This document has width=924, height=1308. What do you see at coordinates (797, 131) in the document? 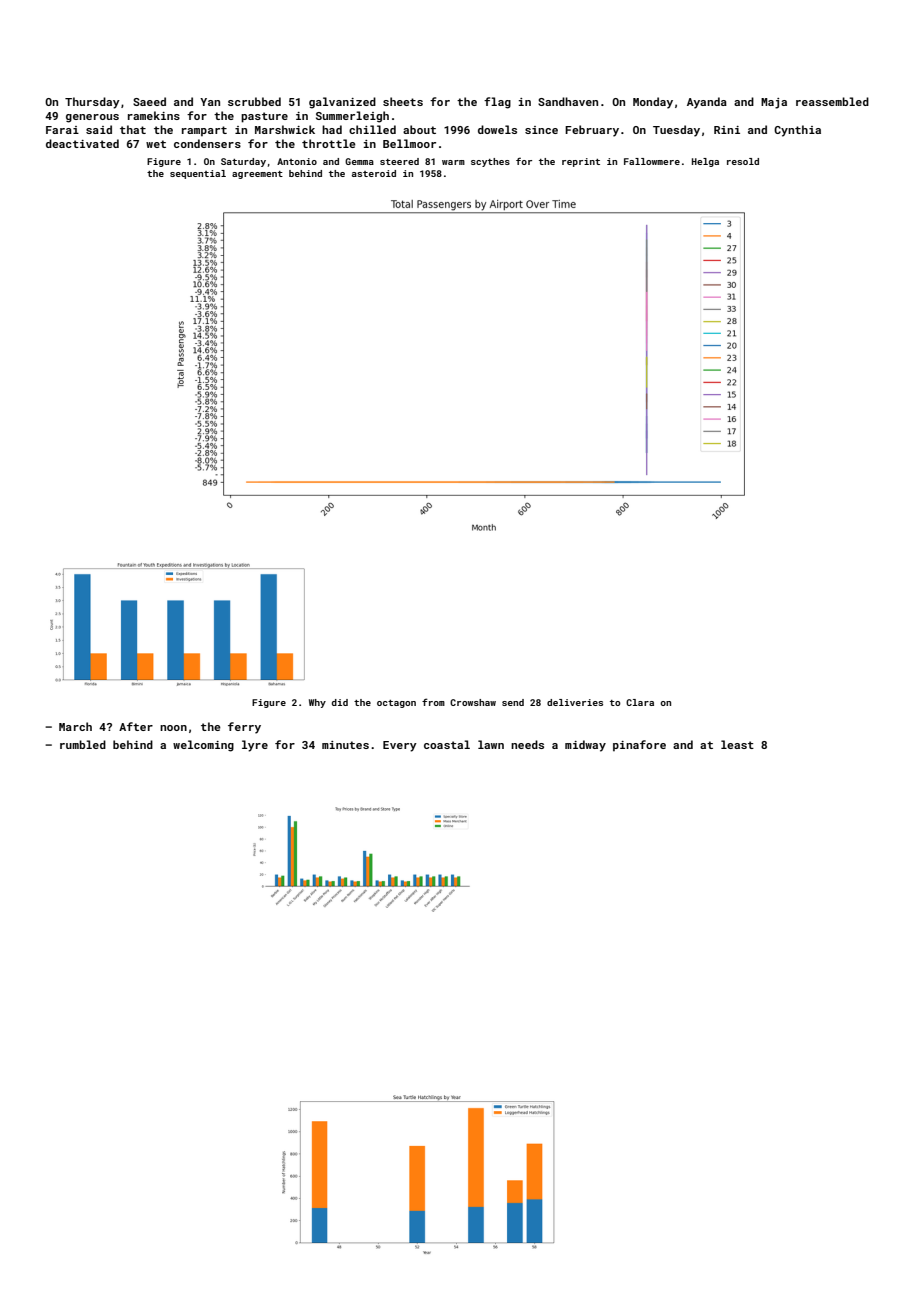
I see `Cynthia` at bounding box center [797, 131].
